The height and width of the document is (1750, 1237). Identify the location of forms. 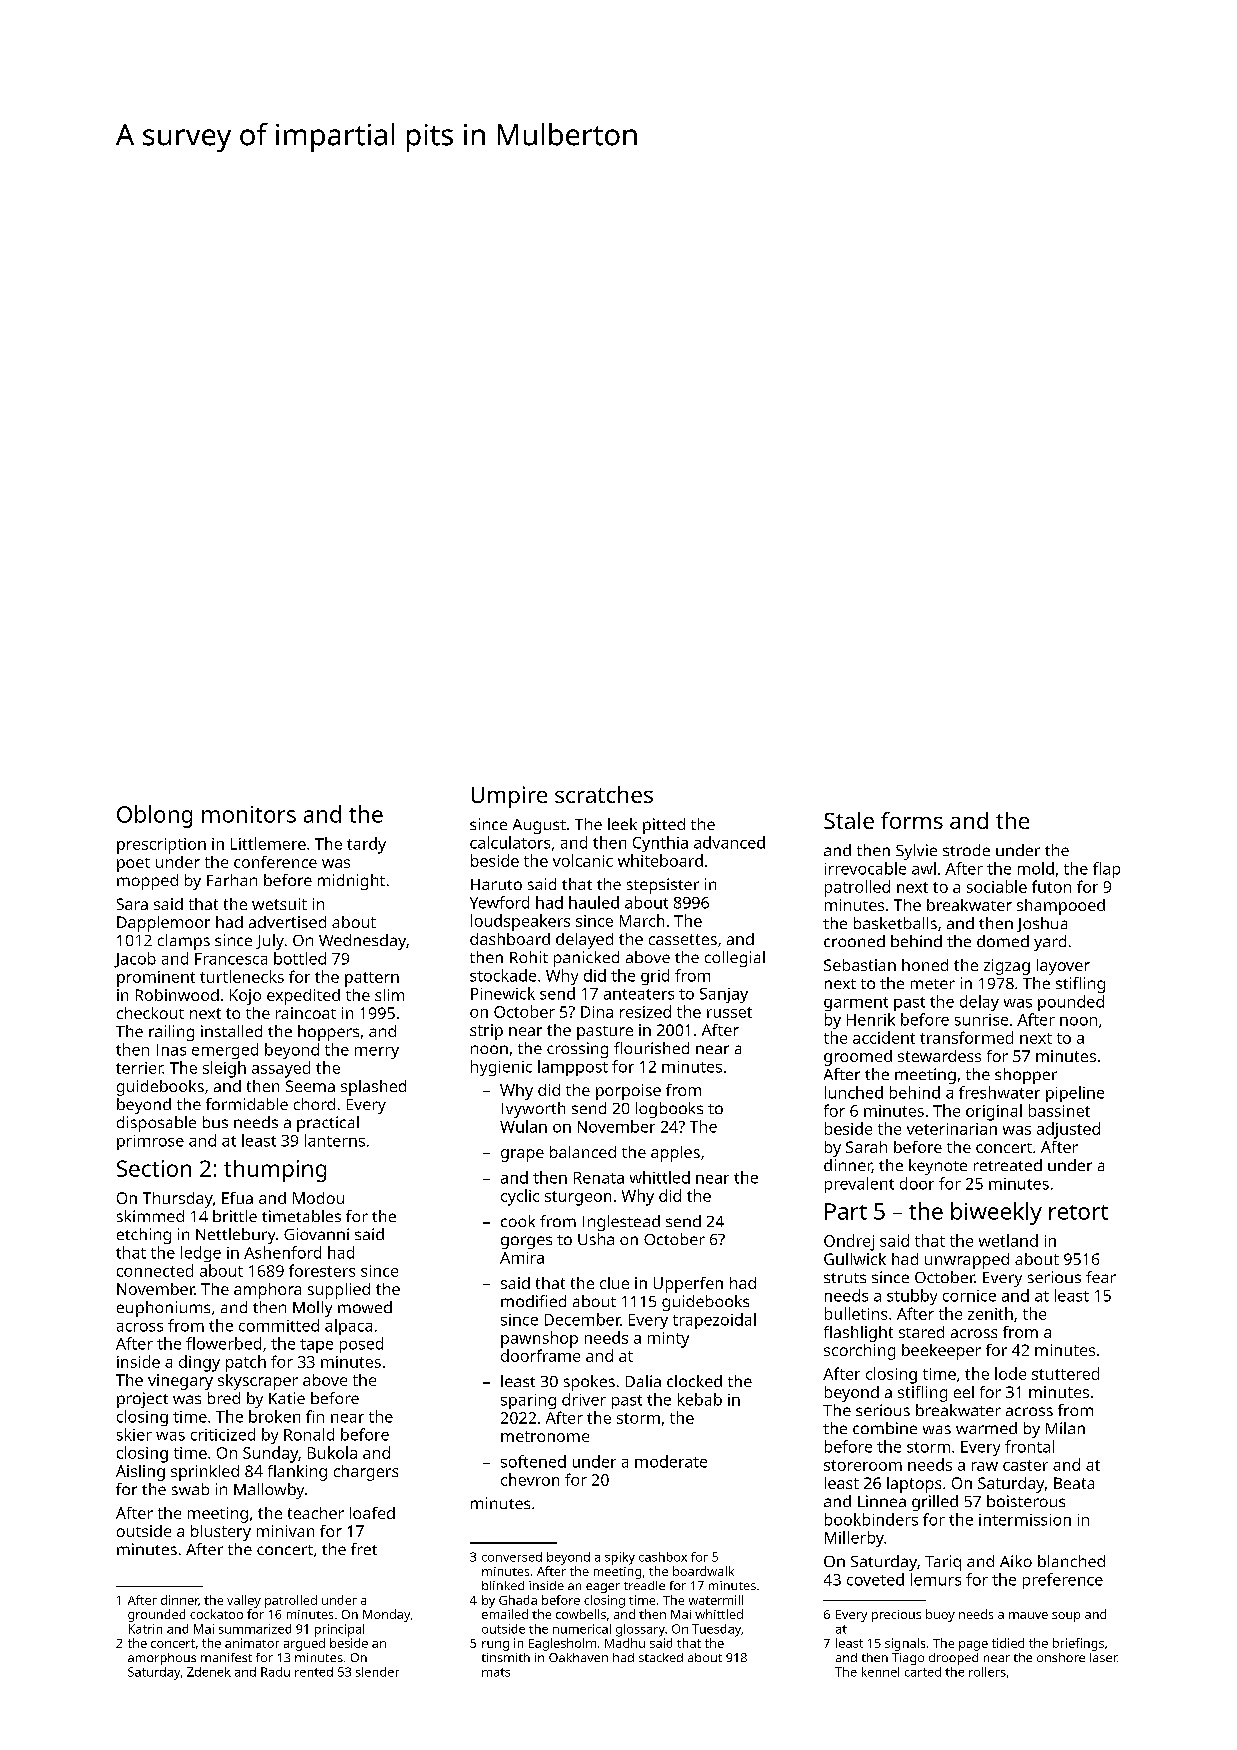
(912, 820).
